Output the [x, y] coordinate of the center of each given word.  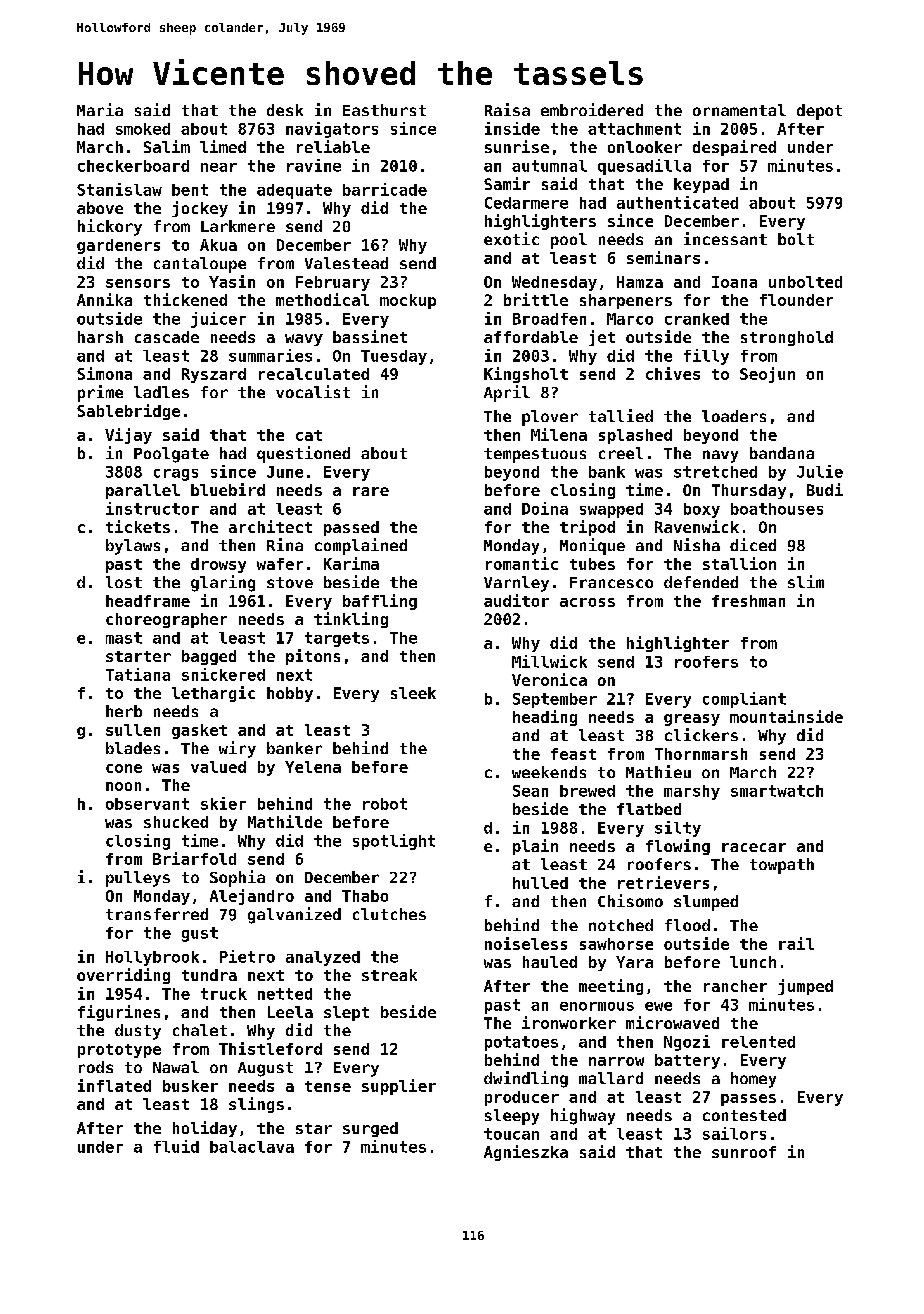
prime [100, 393]
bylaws [133, 547]
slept [346, 1013]
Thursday [749, 491]
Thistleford [270, 1048]
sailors [734, 1133]
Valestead [346, 263]
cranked [697, 319]
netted [285, 994]
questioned [303, 454]
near [219, 167]
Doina [545, 508]
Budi [825, 489]
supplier [399, 1087]
